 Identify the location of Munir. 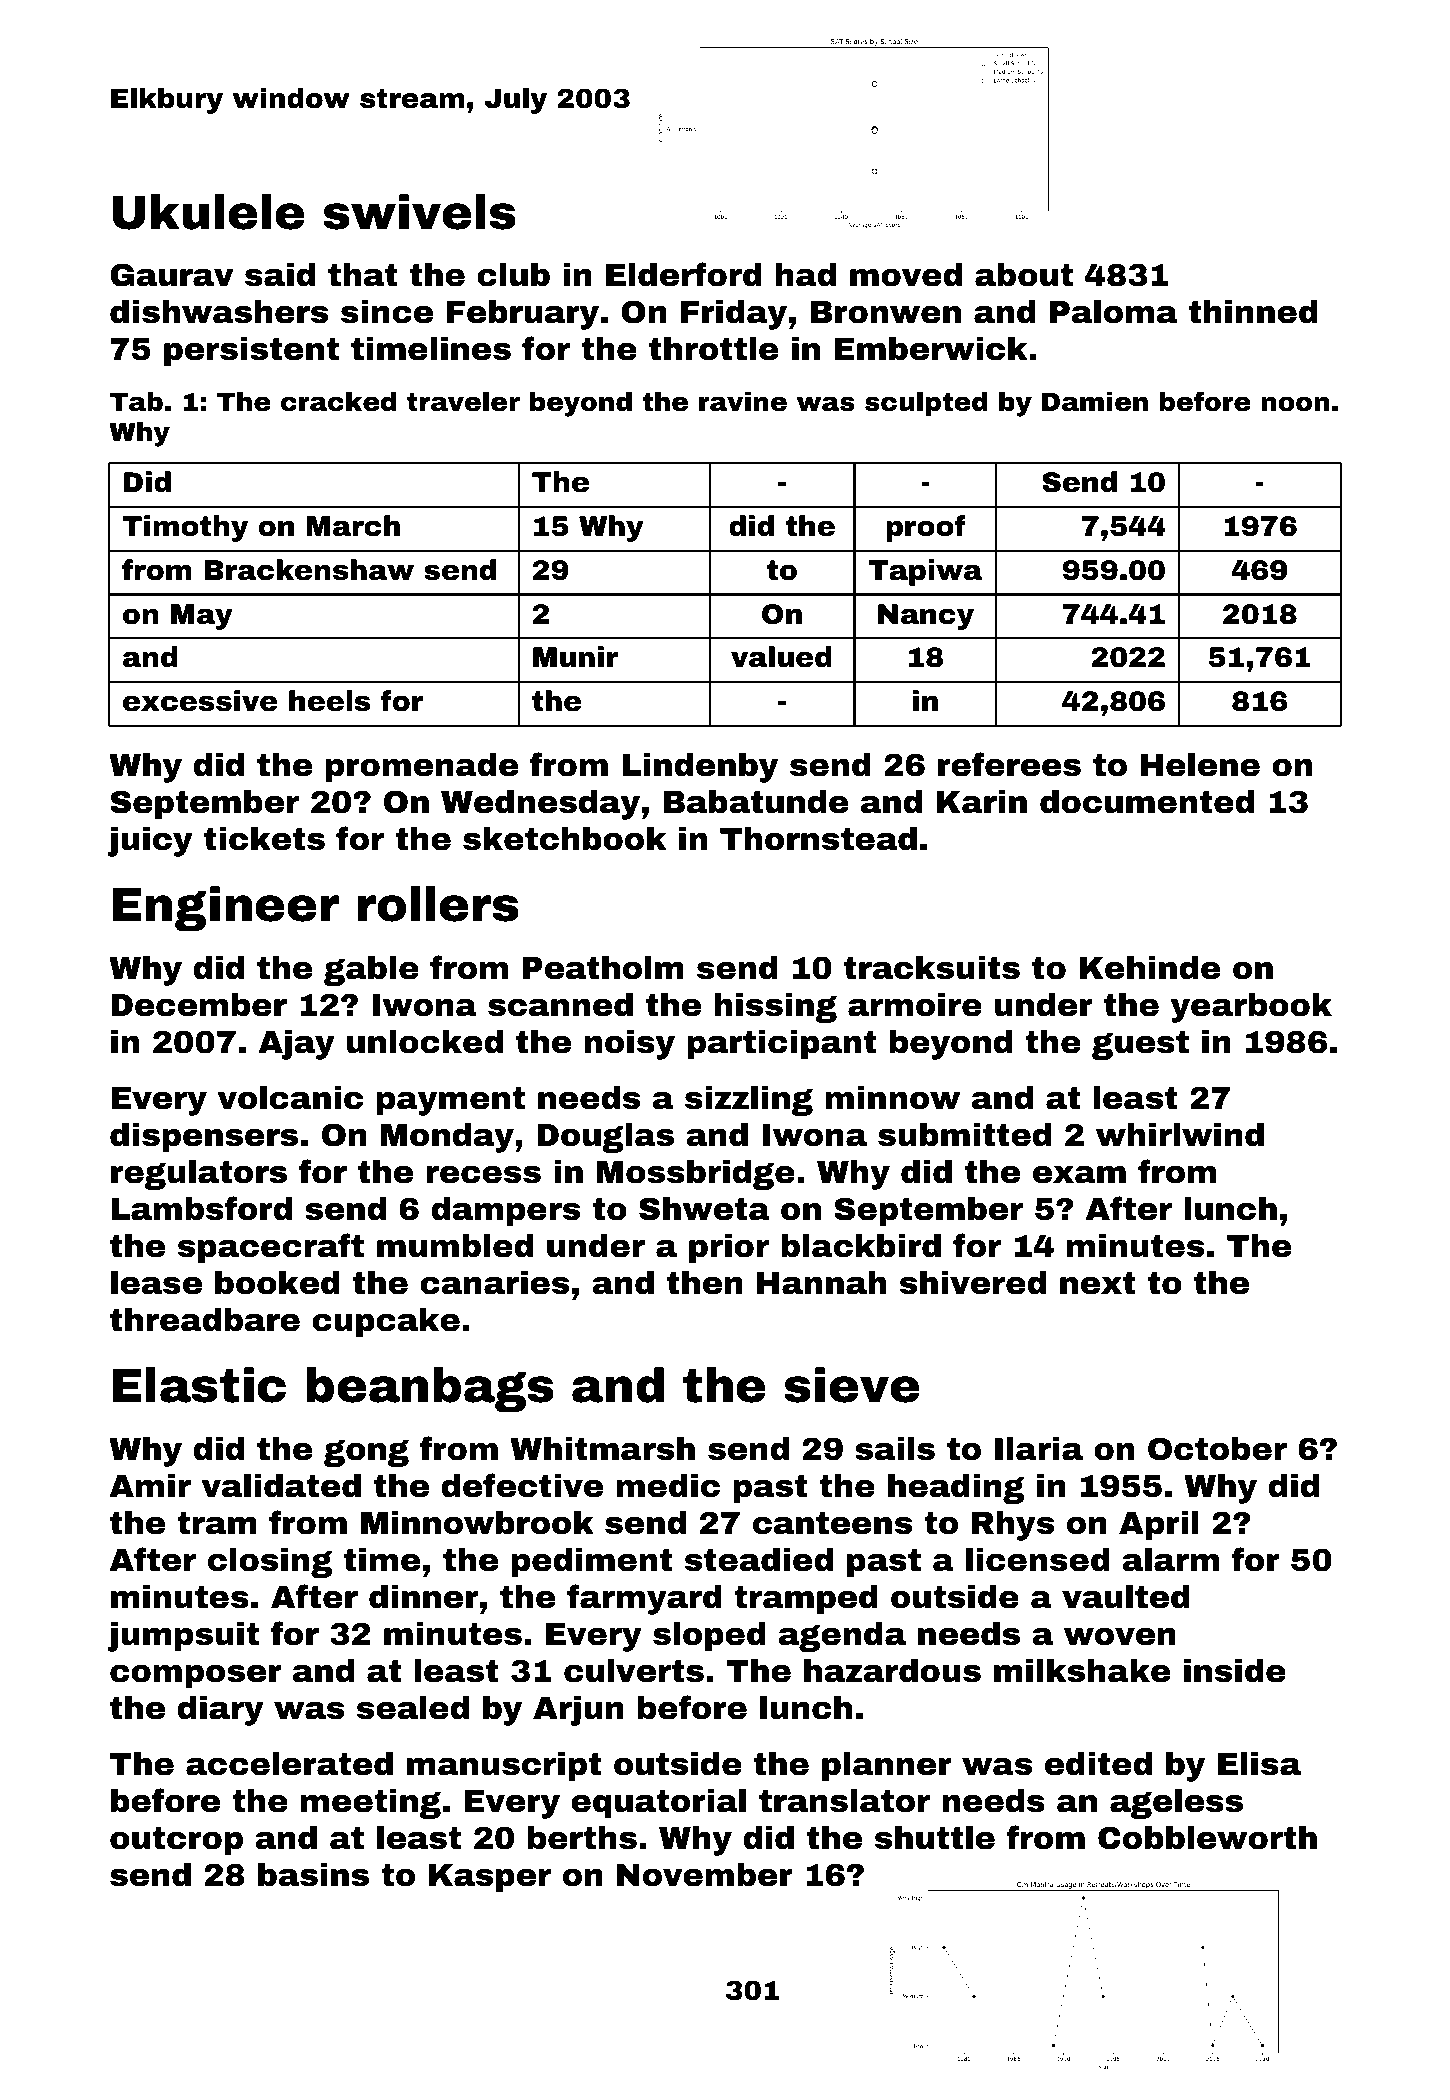
(576, 657).
